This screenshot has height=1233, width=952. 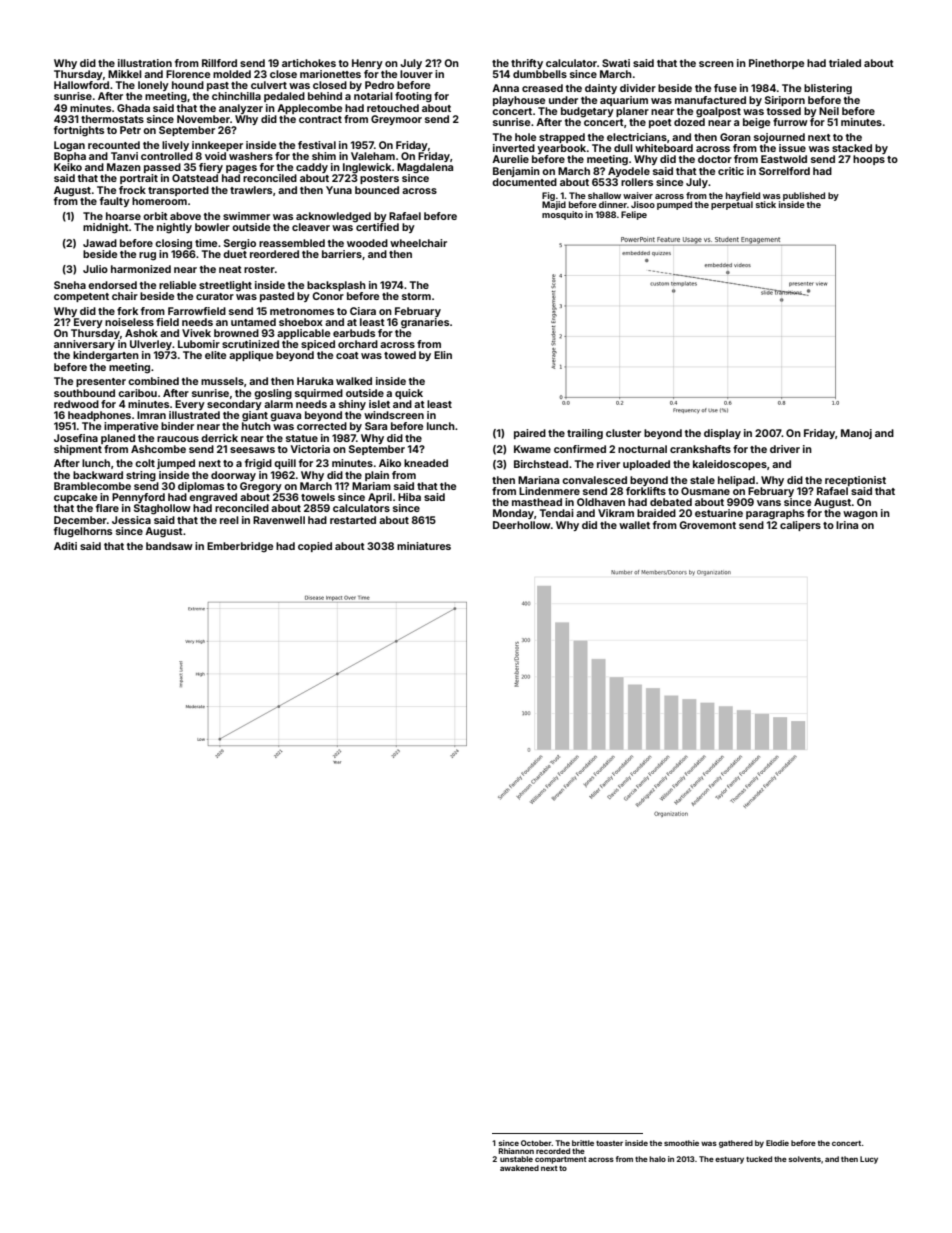 I want to click on coat, so click(x=347, y=355).
